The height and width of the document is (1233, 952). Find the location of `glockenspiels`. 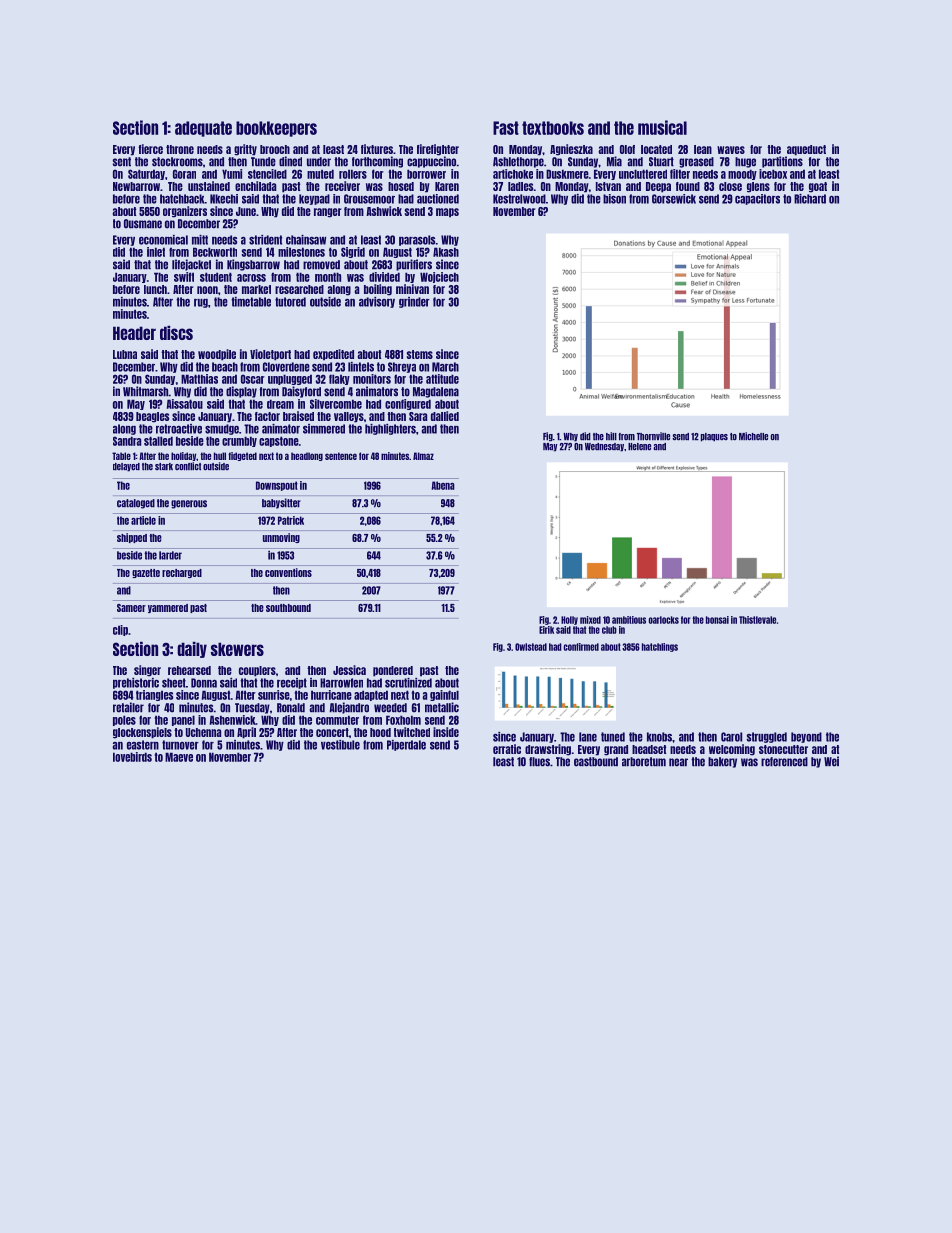

glockenspiels is located at coordinates (142, 733).
